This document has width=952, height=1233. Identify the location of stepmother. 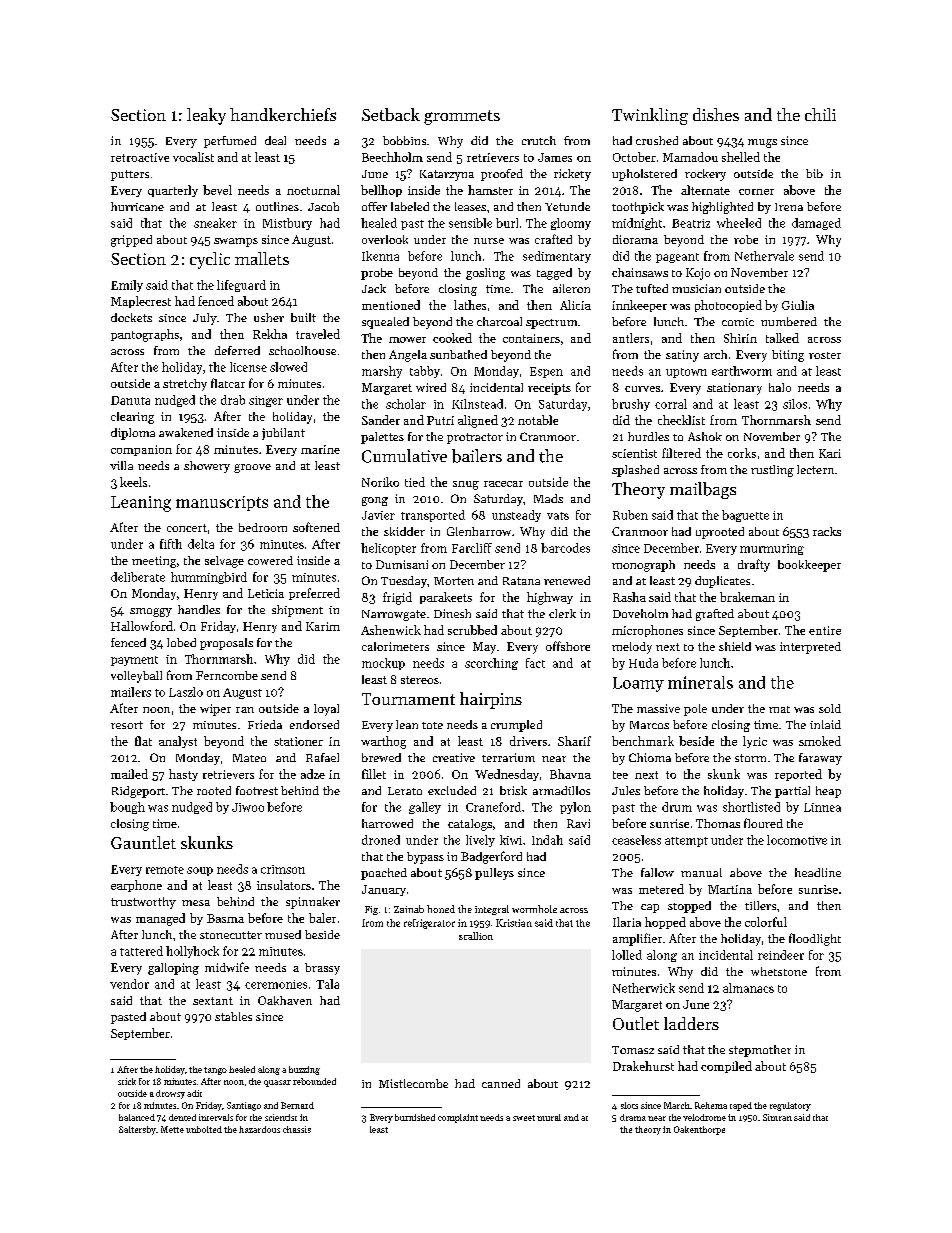
(760, 1051).
